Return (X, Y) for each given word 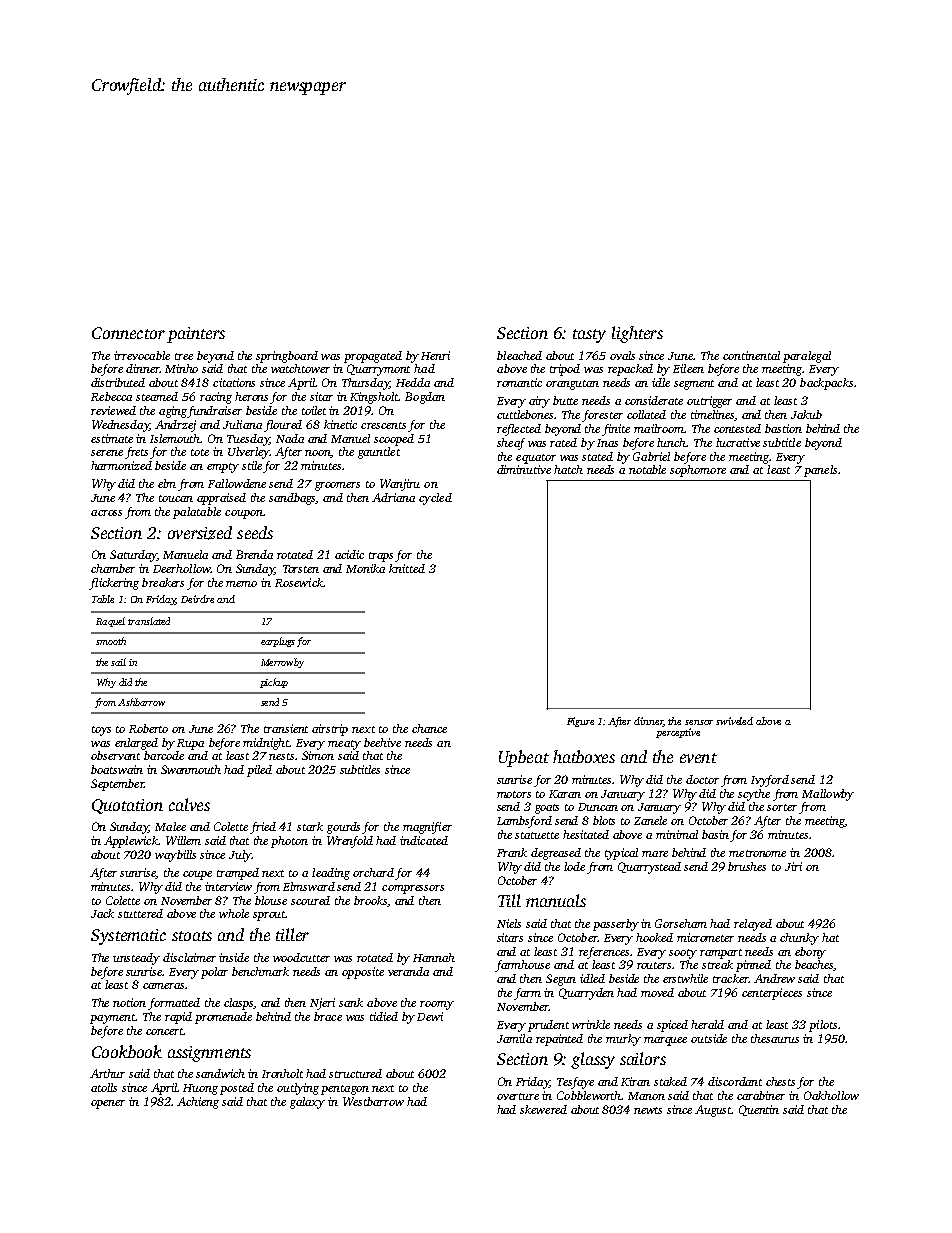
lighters (637, 334)
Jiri (793, 866)
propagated (373, 357)
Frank (512, 852)
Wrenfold (350, 842)
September (117, 785)
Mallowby (828, 795)
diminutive (524, 469)
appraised (221, 499)
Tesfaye (575, 1083)
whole (234, 913)
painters (196, 335)
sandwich (220, 1073)
